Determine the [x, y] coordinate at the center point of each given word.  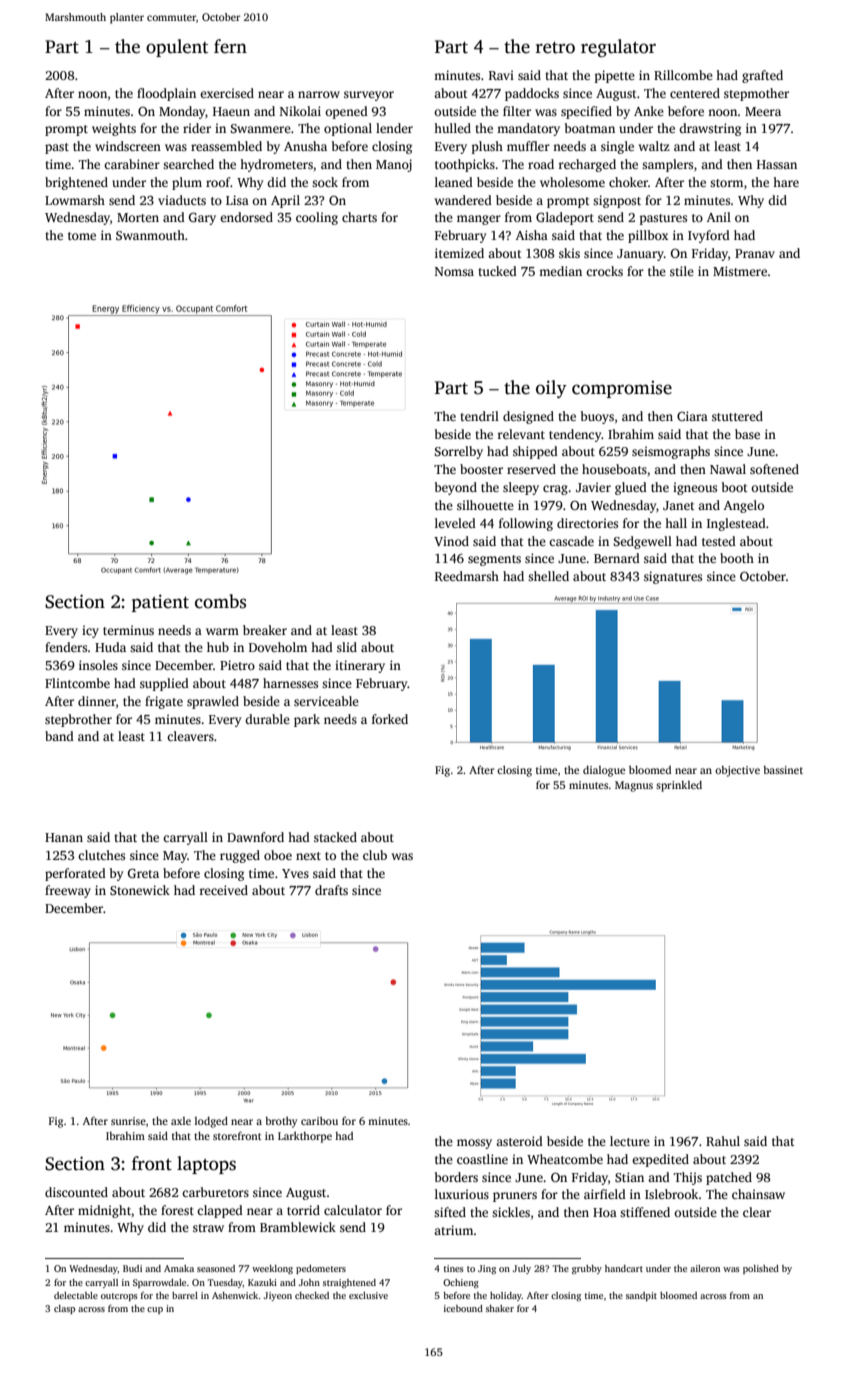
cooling [317, 218]
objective [737, 771]
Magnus [634, 786]
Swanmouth [150, 235]
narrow [319, 94]
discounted [76, 1192]
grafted [762, 76]
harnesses [290, 683]
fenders [66, 647]
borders [456, 1177]
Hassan [777, 164]
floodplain [166, 94]
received [223, 890]
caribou [319, 1121]
